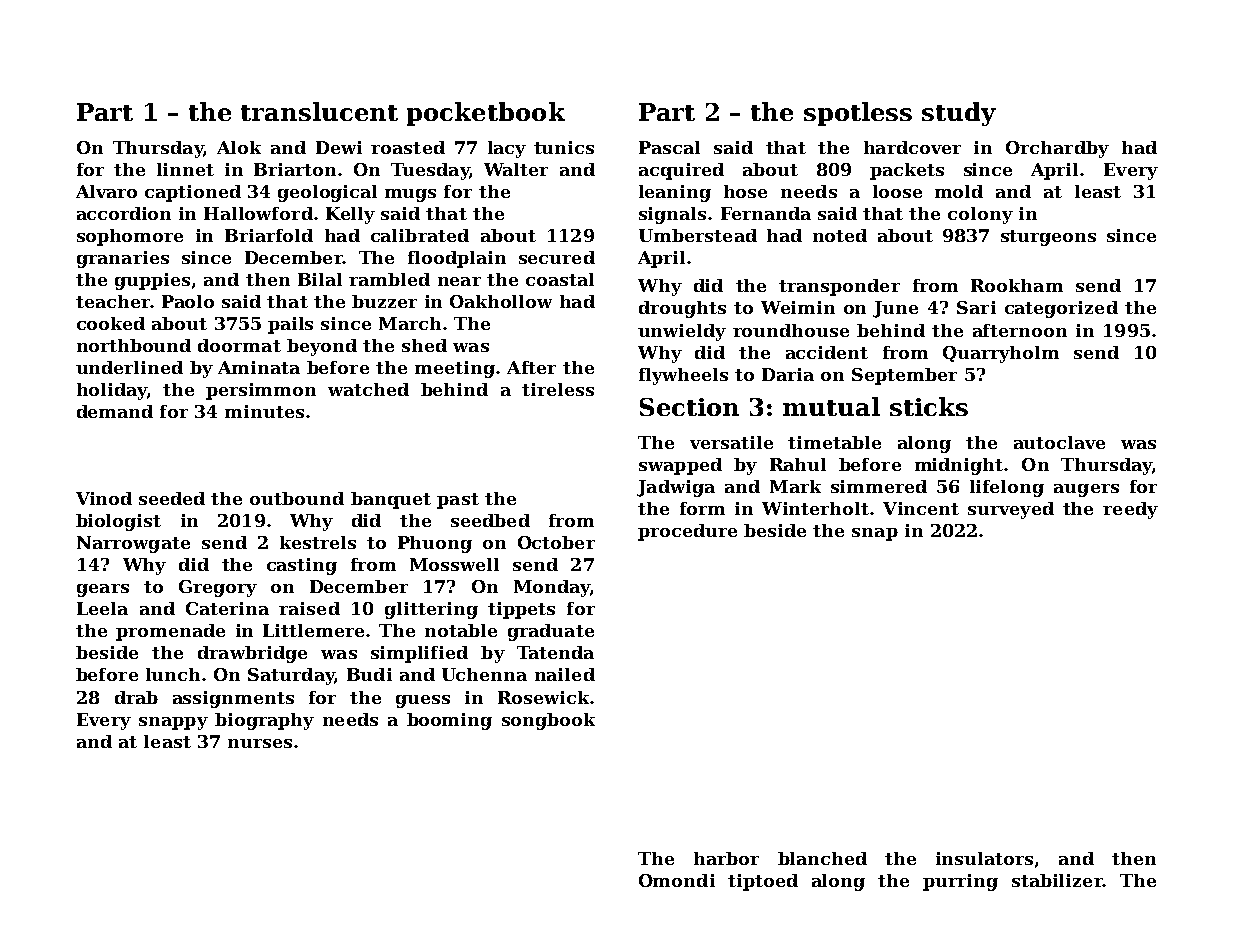 This screenshot has height=952, width=1233. I want to click on sturgeons, so click(1048, 238).
